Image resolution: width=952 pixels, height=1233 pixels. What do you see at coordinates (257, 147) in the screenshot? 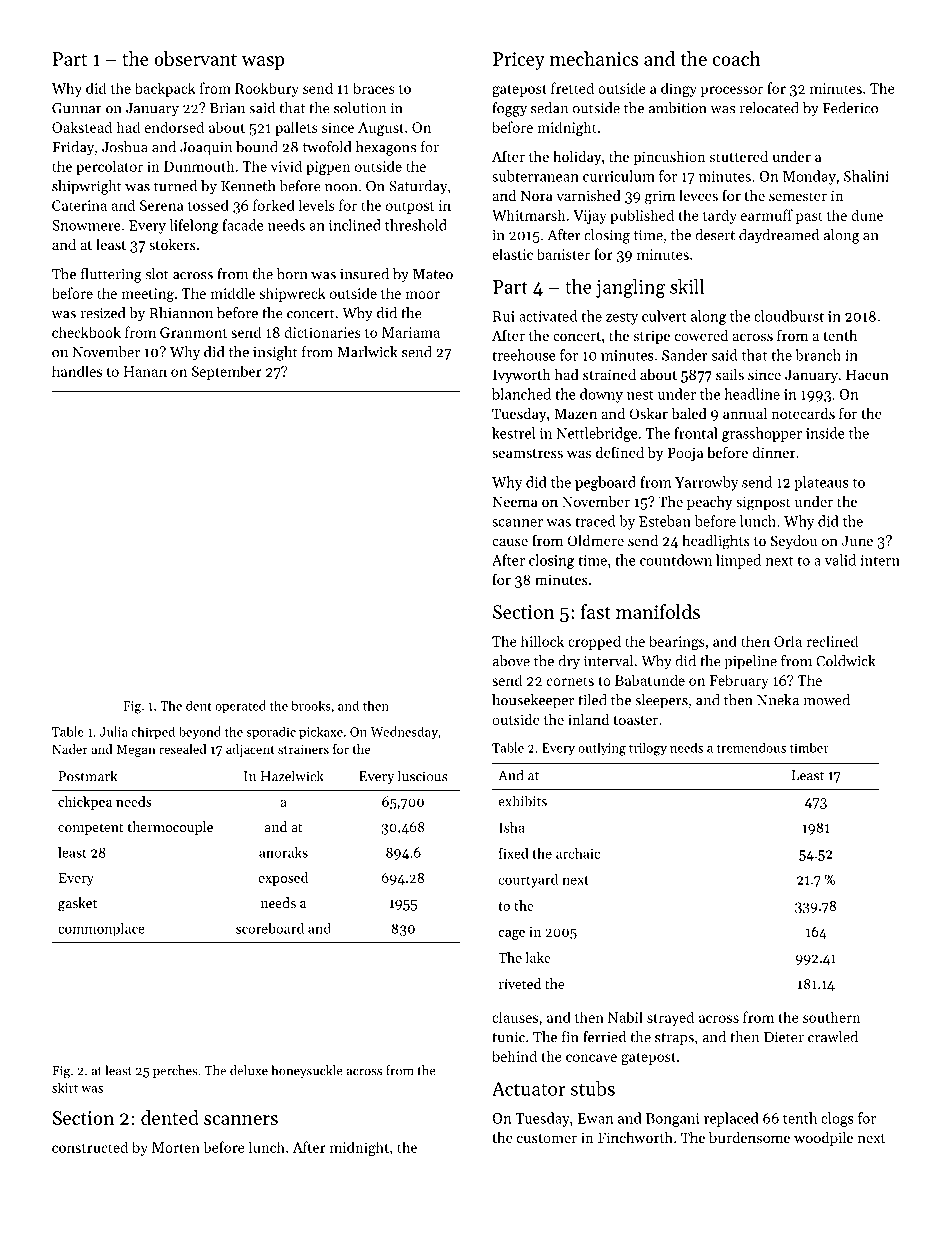
I see `bound` at bounding box center [257, 147].
